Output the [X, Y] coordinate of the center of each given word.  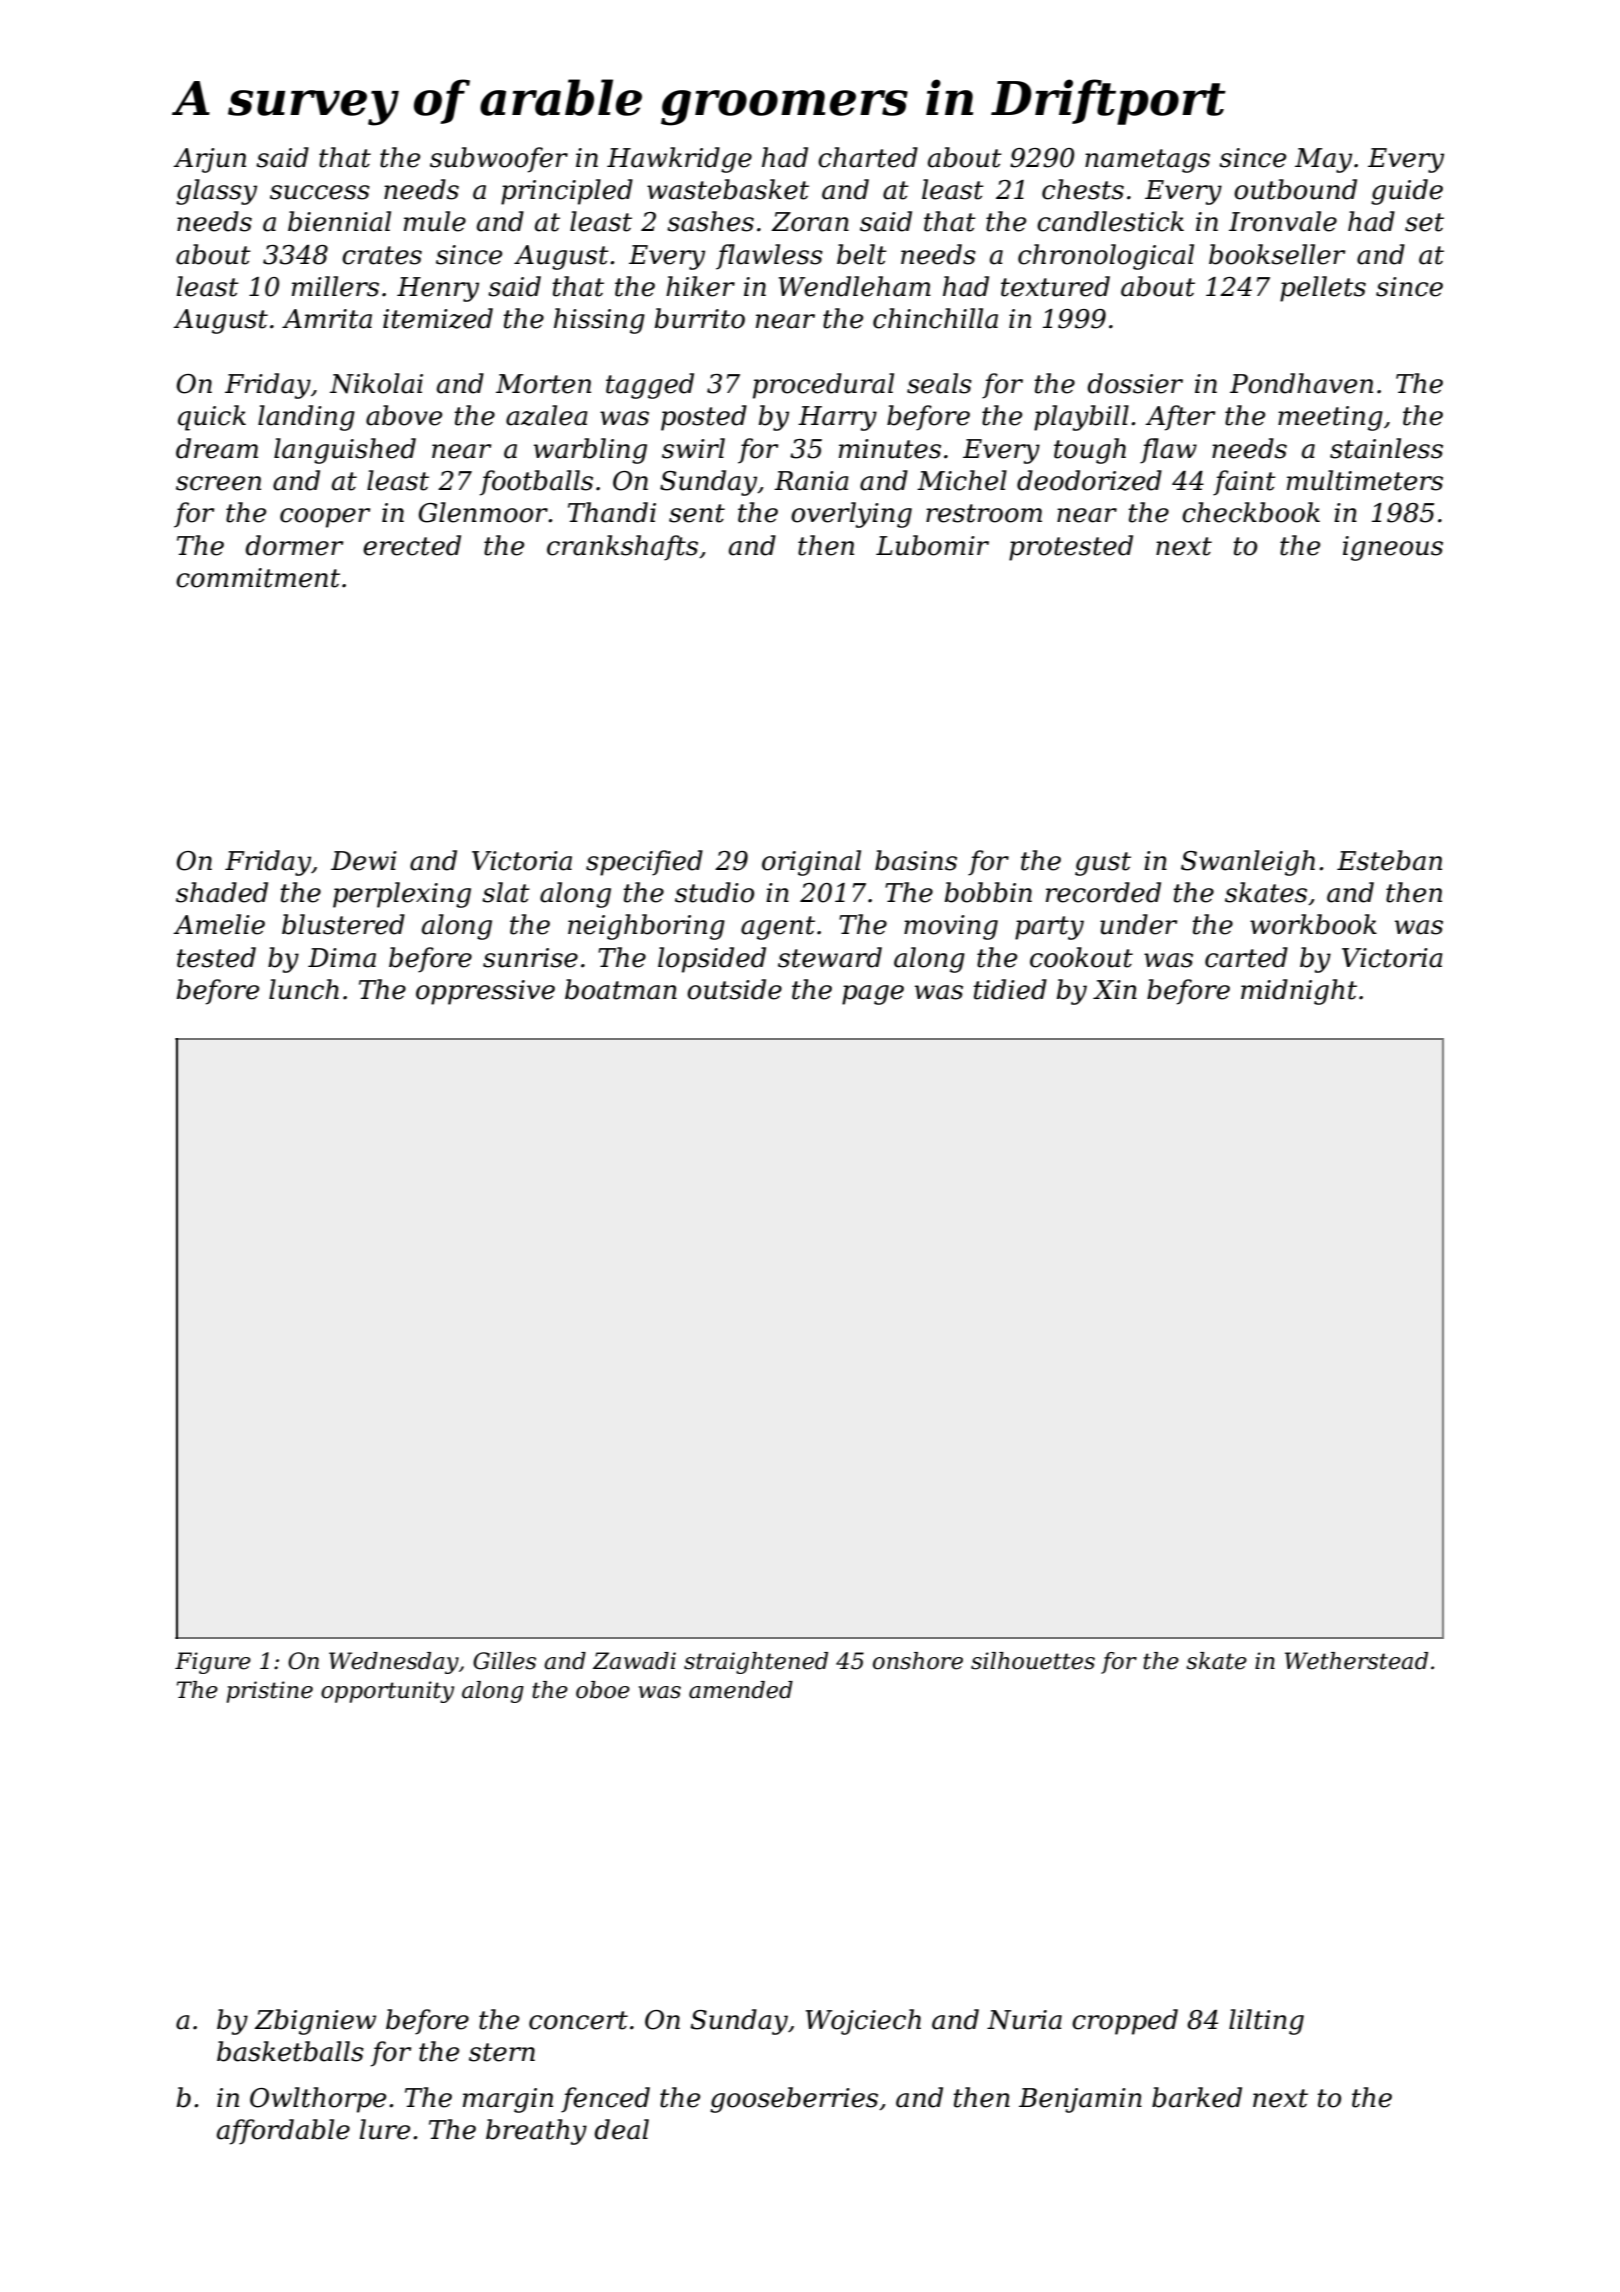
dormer [294, 545]
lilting [1266, 2022]
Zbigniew [315, 2022]
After [1180, 418]
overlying [851, 515]
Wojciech [863, 2022]
